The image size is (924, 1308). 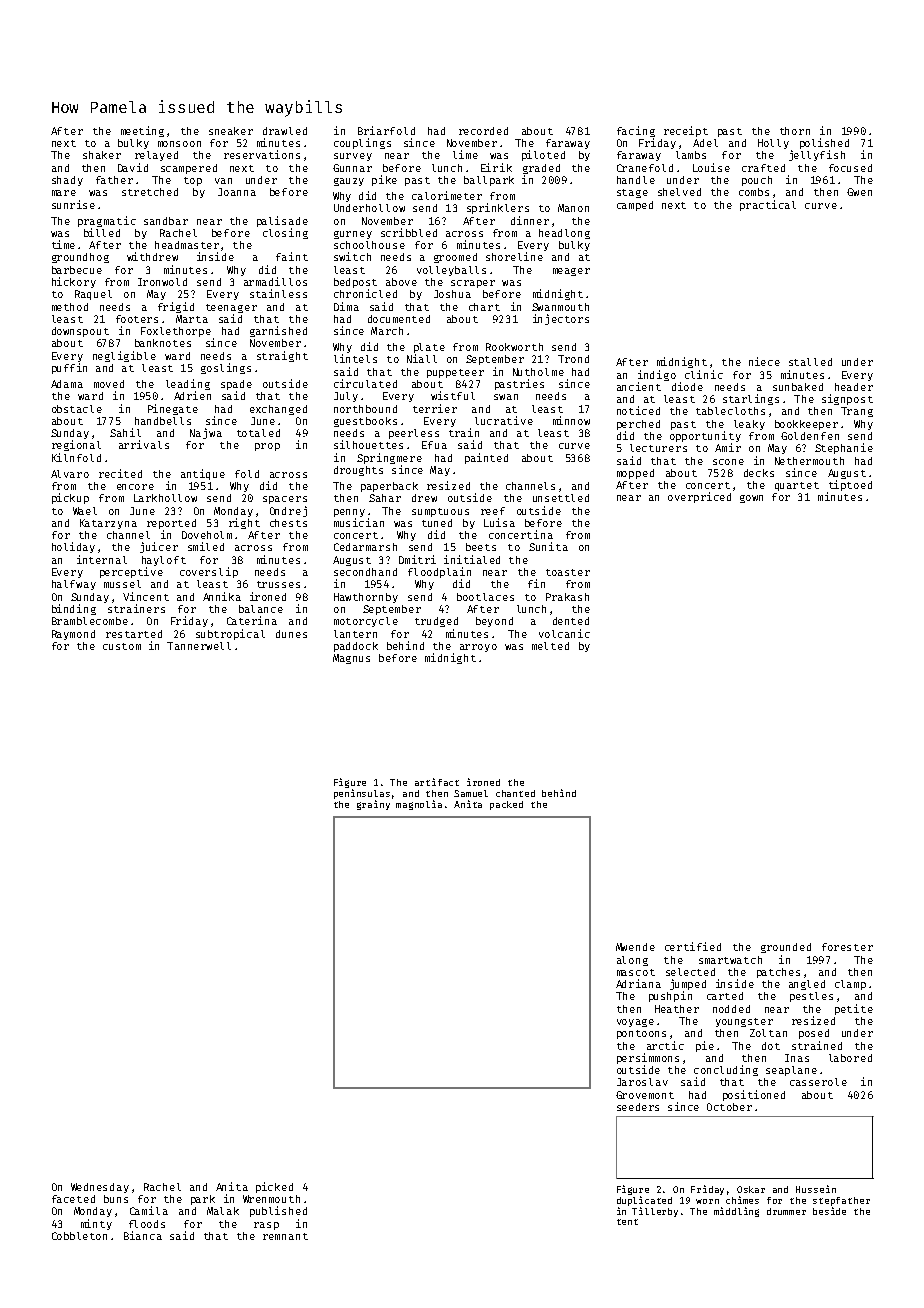 What do you see at coordinates (176, 307) in the screenshot?
I see `frigid` at bounding box center [176, 307].
